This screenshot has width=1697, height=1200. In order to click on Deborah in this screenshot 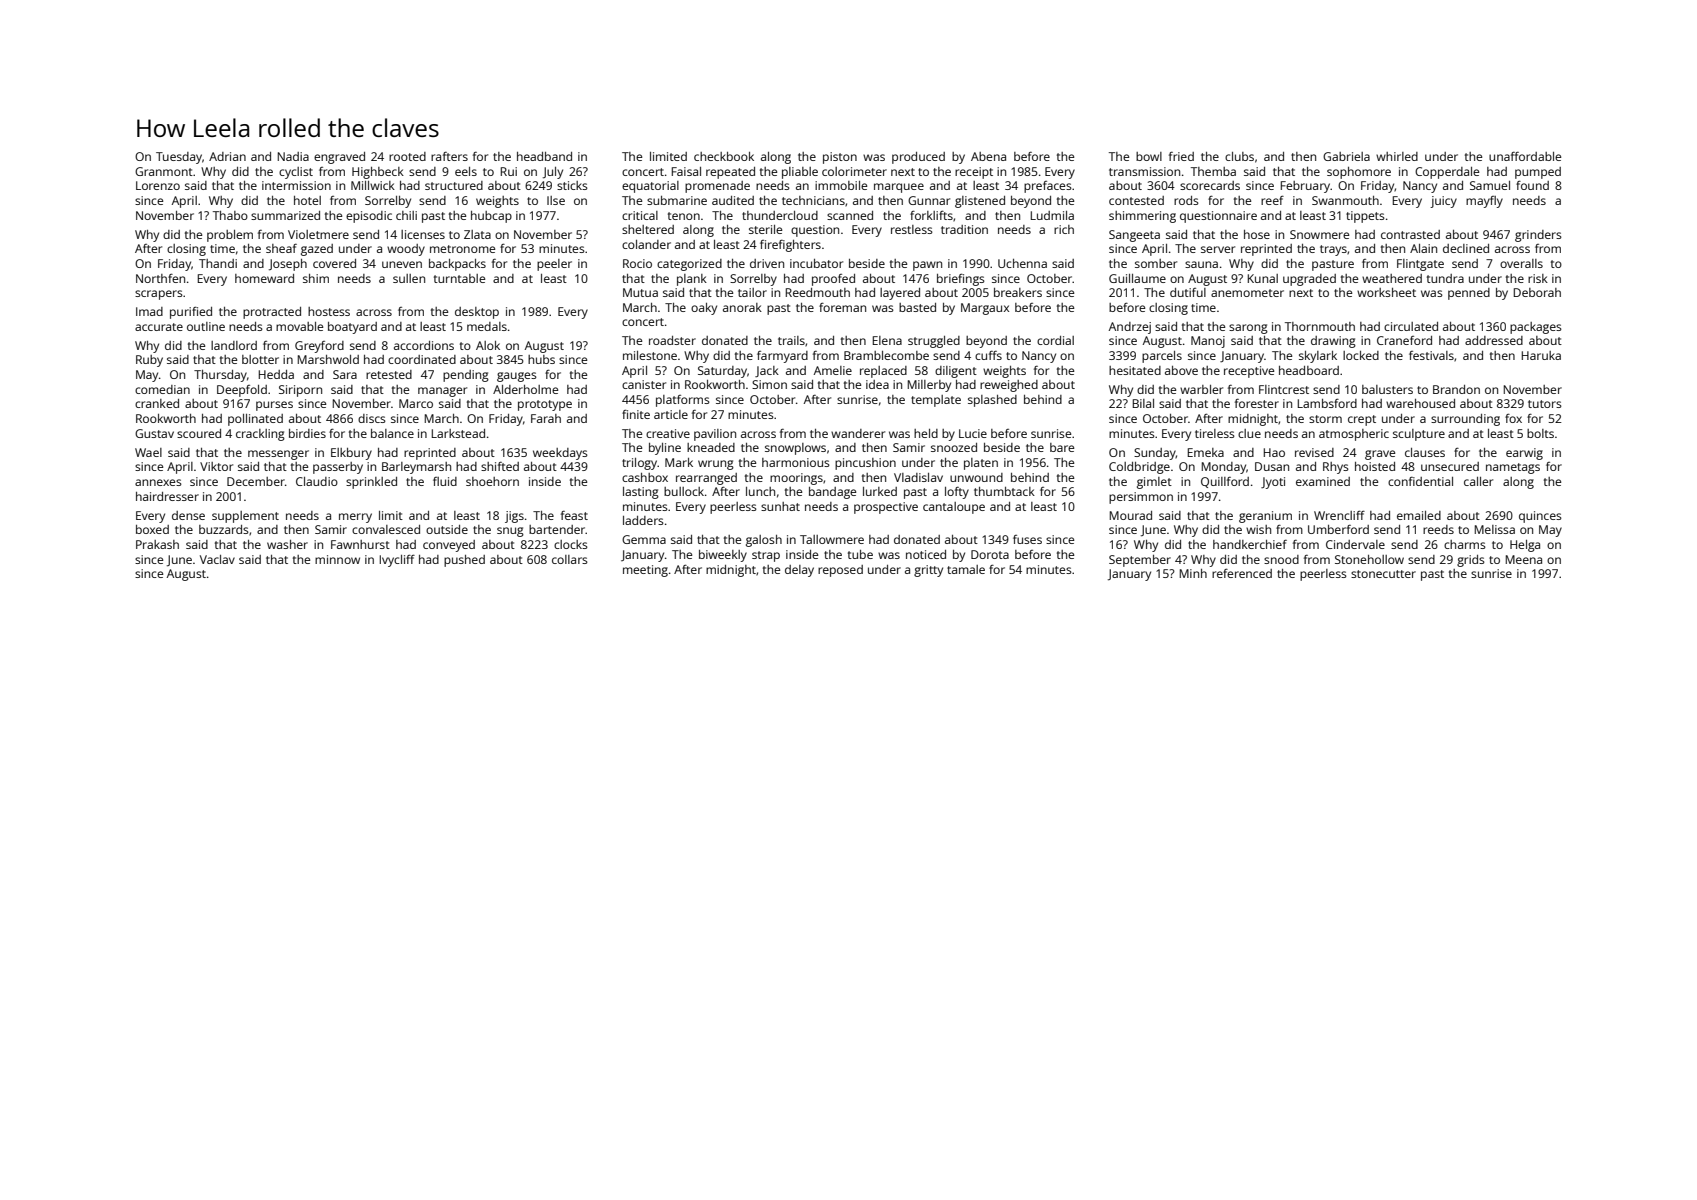, I will do `click(1537, 292)`.
